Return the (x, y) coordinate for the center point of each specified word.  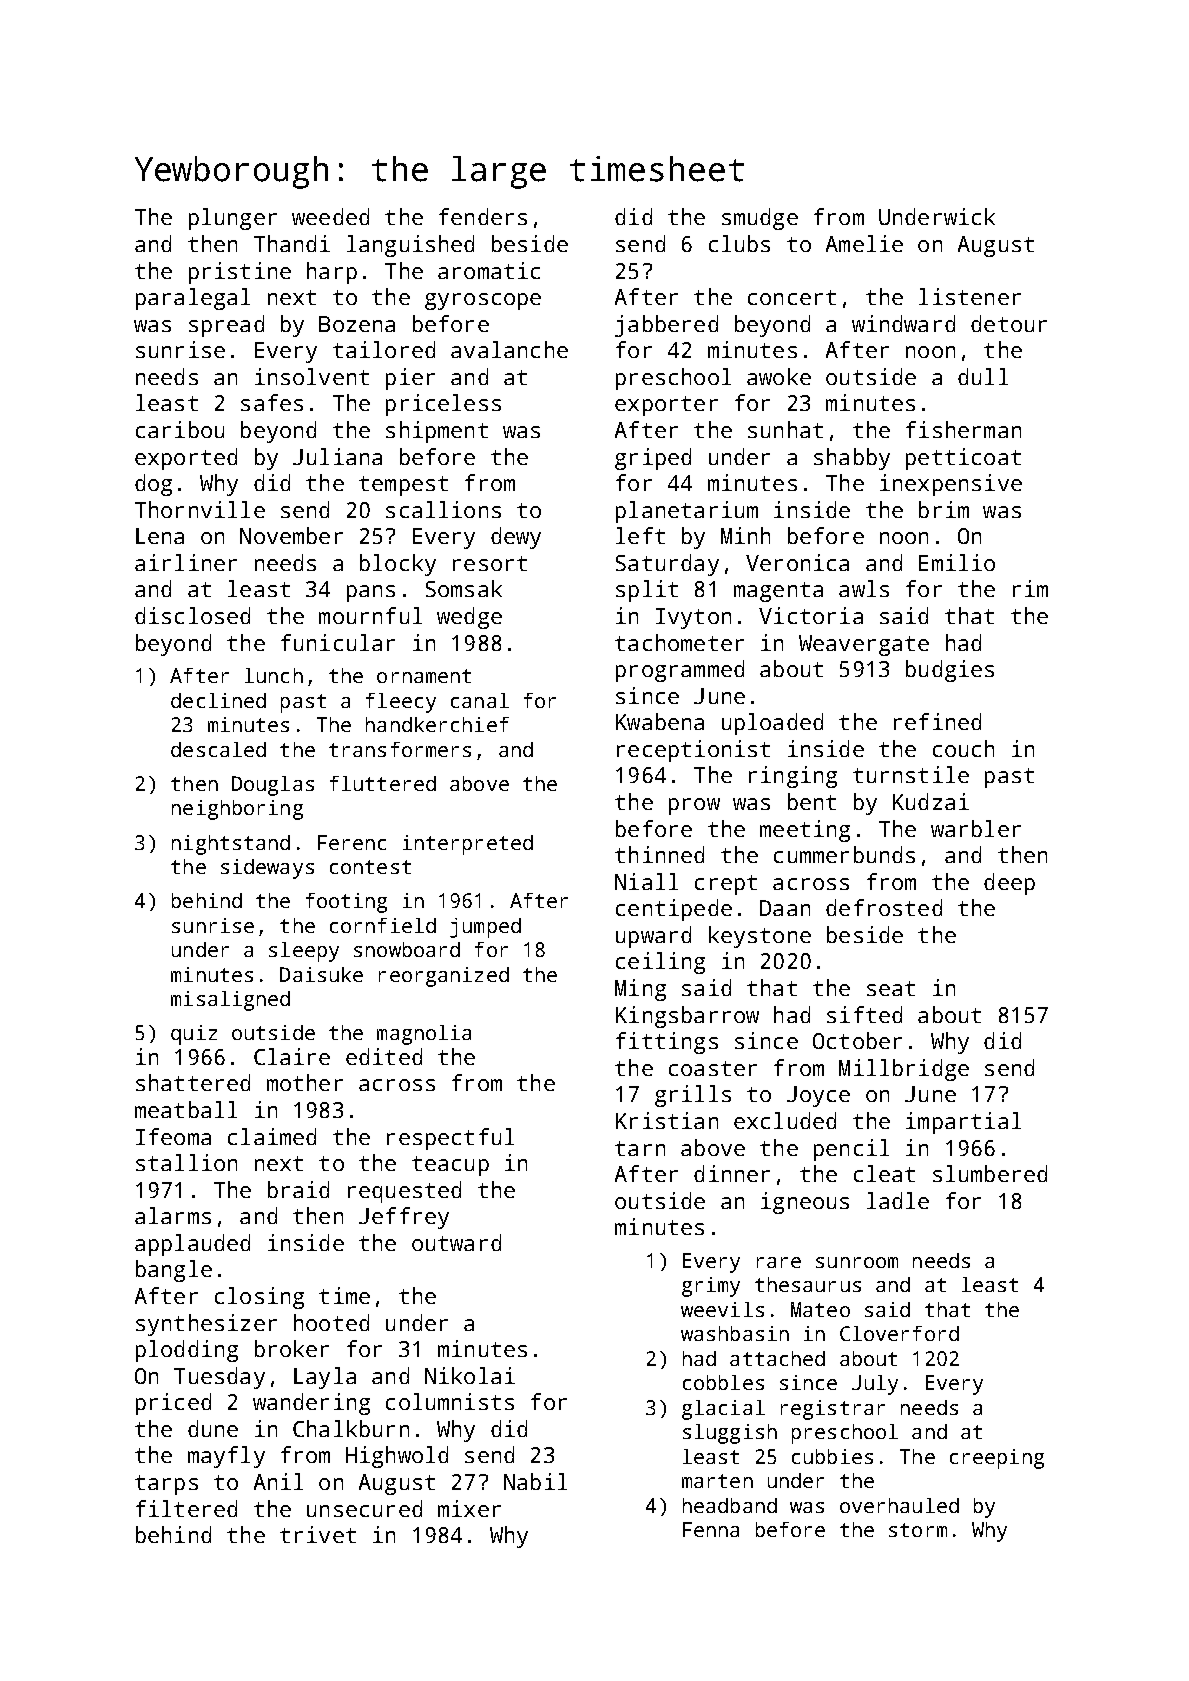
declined (218, 700)
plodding (187, 1351)
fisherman (963, 429)
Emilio (957, 562)
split (647, 591)
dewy (516, 538)
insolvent (312, 376)
